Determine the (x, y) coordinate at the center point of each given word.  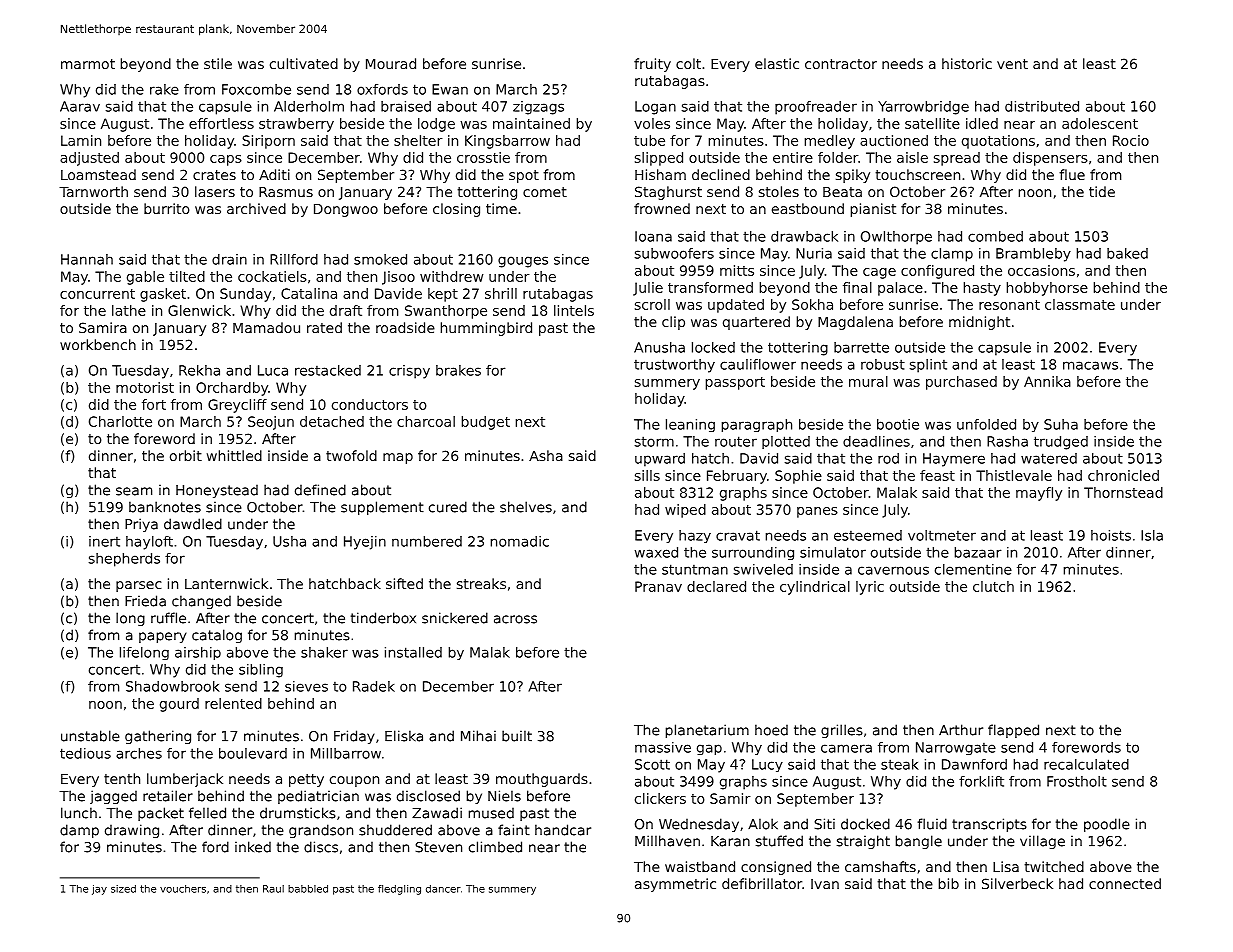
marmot (88, 64)
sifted (404, 583)
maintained (531, 123)
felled (207, 813)
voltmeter (942, 535)
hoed (771, 730)
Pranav (658, 586)
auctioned (894, 140)
